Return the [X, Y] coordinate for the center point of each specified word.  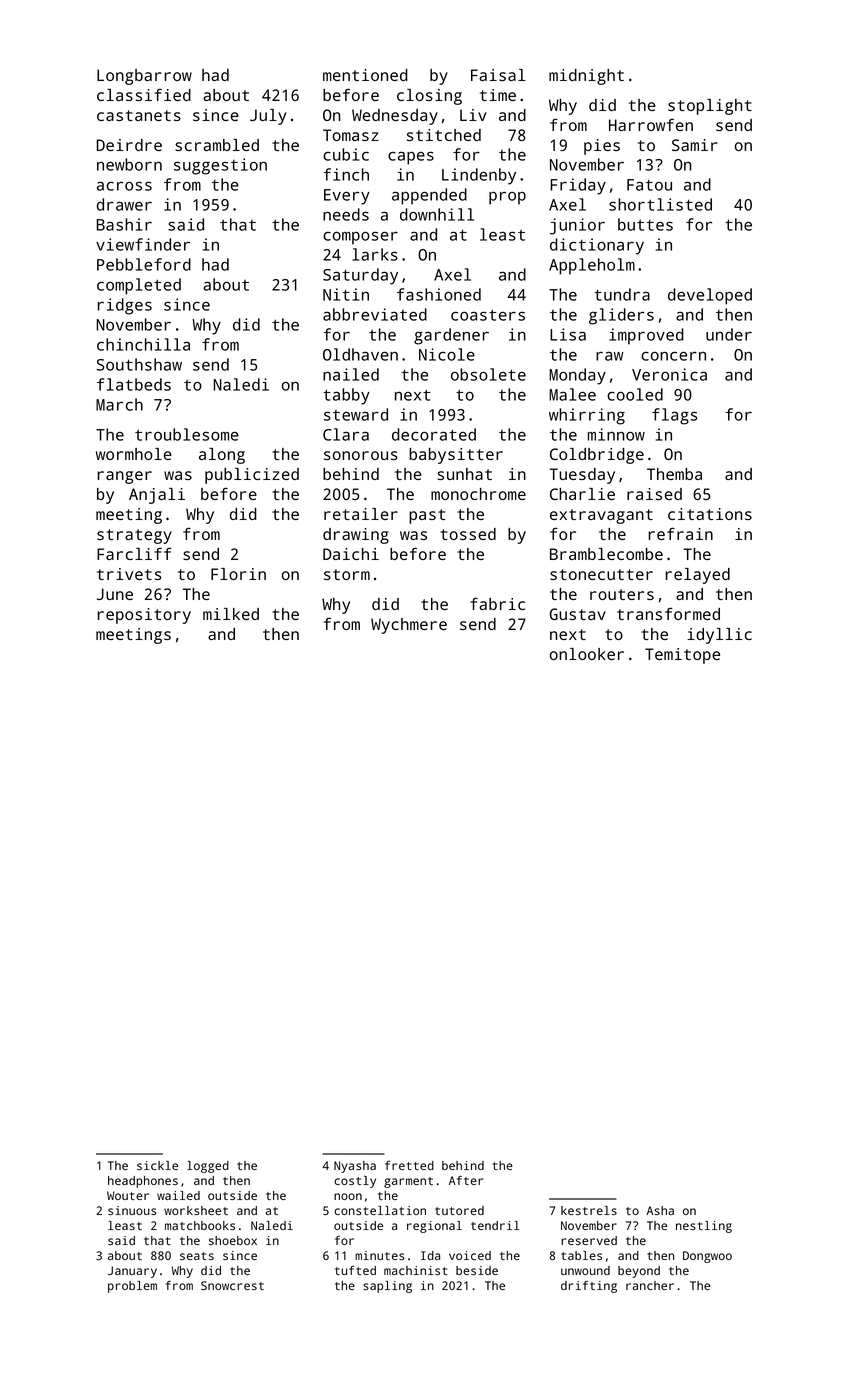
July [268, 117]
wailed [178, 1195]
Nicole [447, 354]
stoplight [710, 107]
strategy [134, 536]
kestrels [589, 1210]
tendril [495, 1225]
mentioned [365, 75]
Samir [695, 145]
